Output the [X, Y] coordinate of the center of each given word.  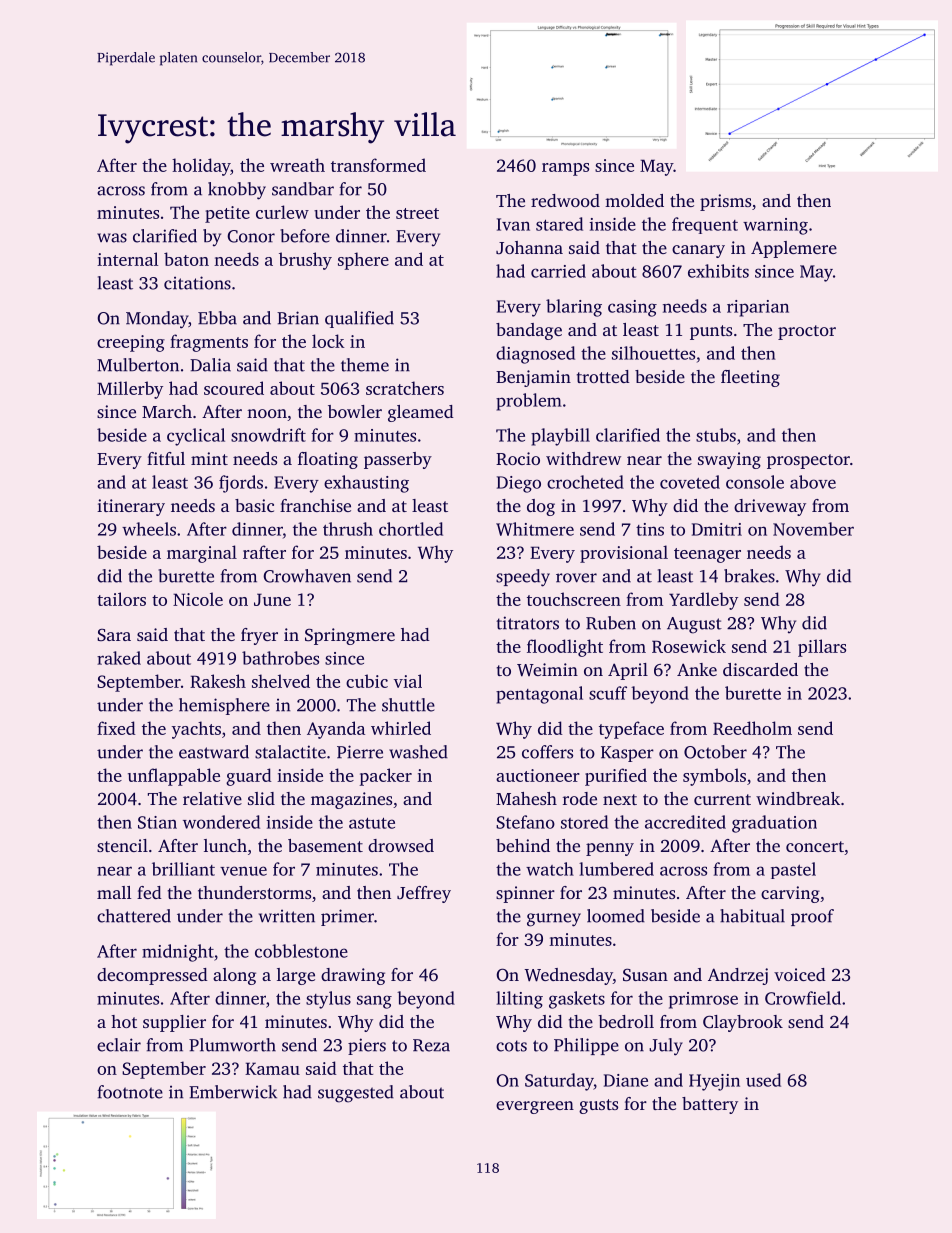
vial [408, 681]
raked [119, 658]
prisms [725, 202]
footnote [130, 1092]
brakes [749, 576]
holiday [201, 167]
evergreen [535, 1107]
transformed [378, 165]
